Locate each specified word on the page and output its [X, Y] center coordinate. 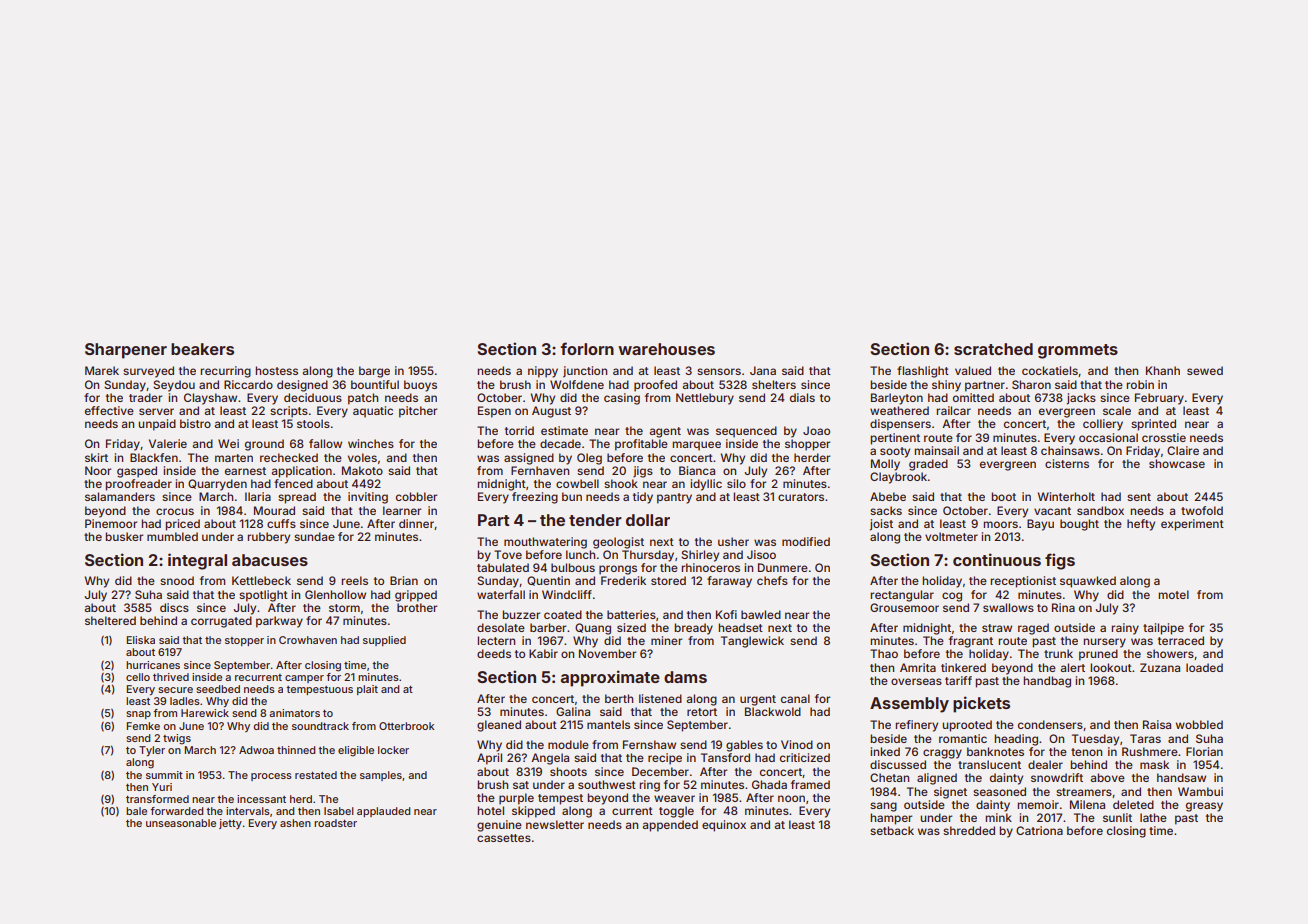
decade [560, 443]
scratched [993, 349]
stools [313, 423]
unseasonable [181, 823]
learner [402, 510]
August [551, 412]
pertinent [895, 439]
